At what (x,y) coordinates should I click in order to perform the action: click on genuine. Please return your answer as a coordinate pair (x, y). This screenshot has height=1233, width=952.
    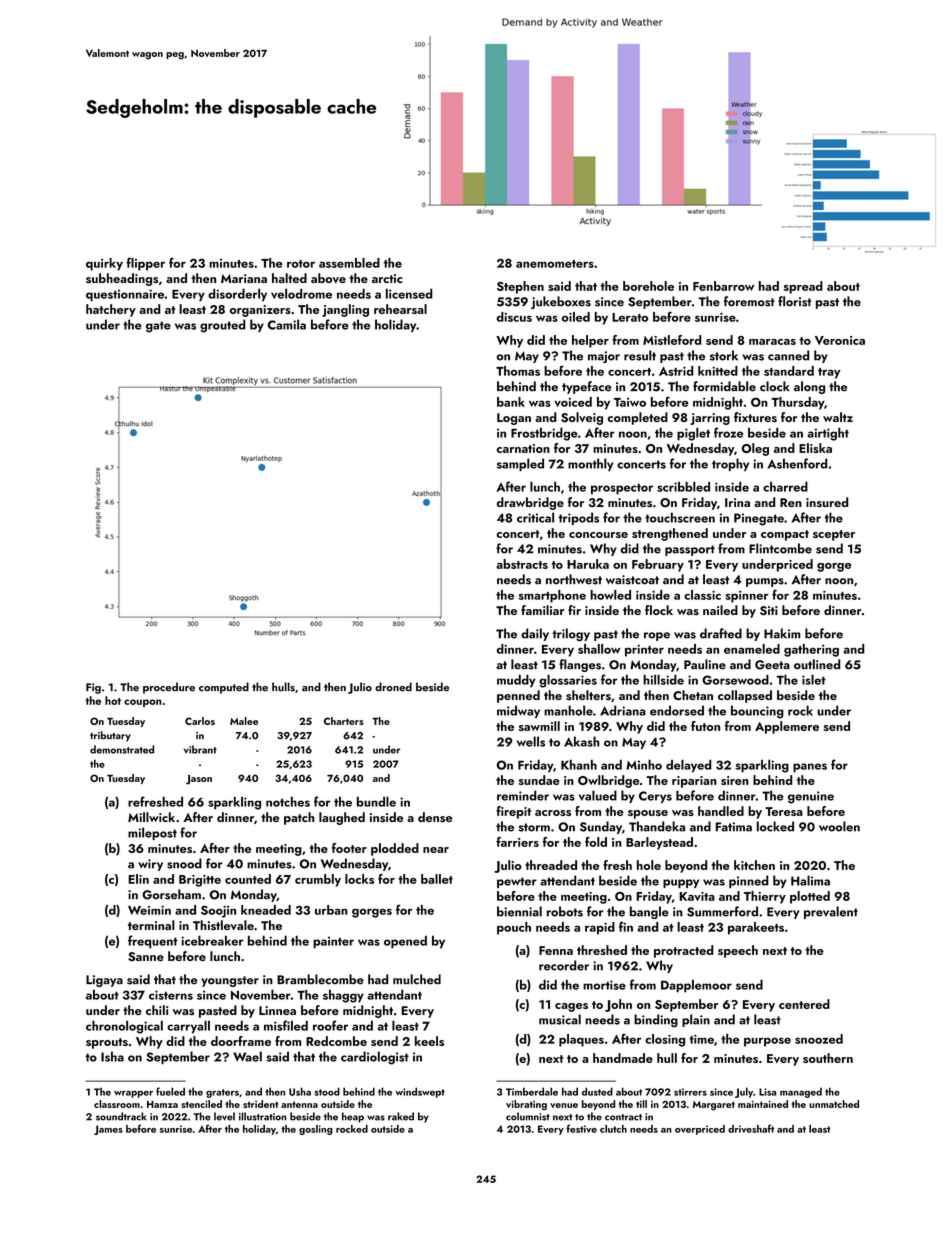
    Looking at the image, I should click on (811, 797).
